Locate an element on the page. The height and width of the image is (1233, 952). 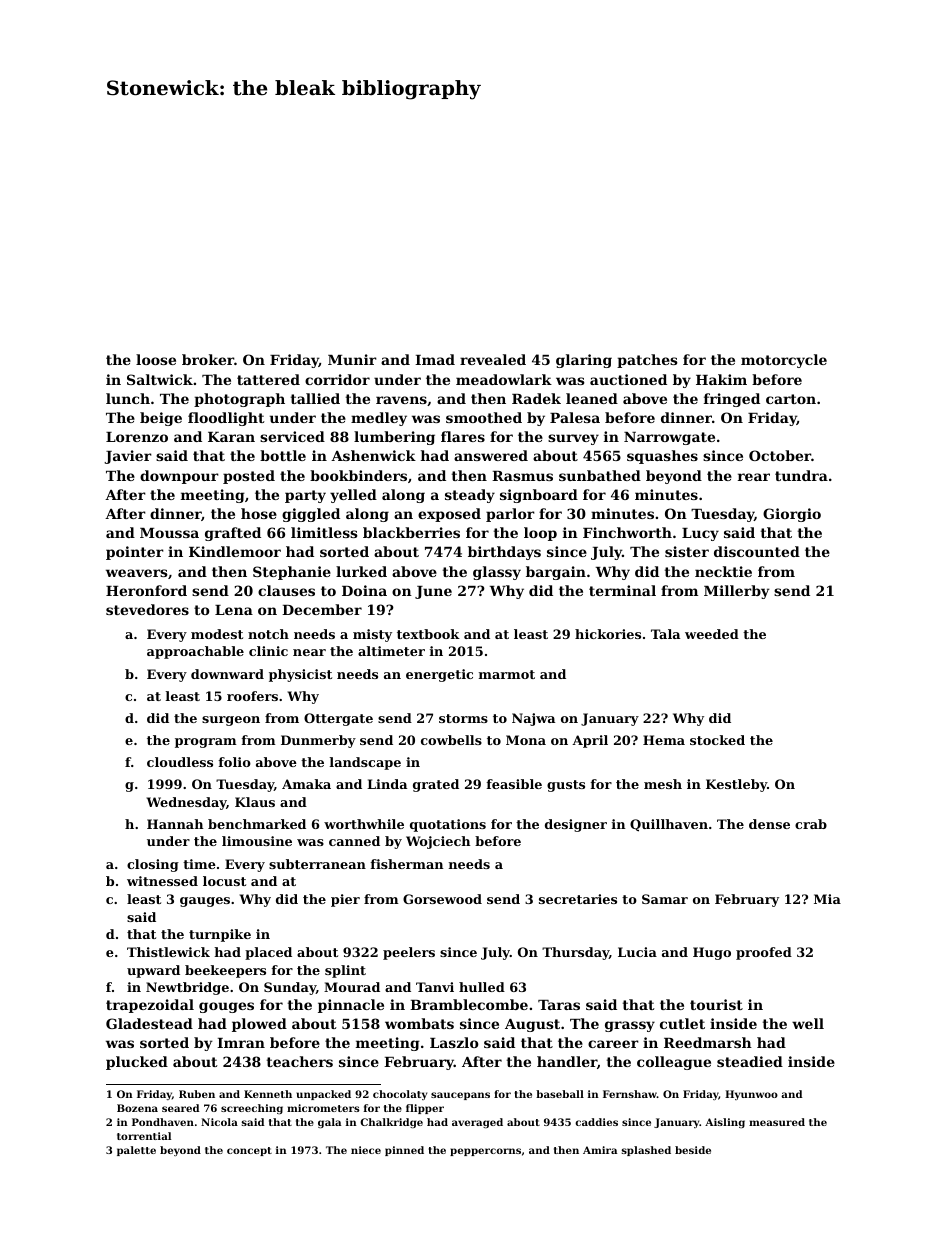
Thursday is located at coordinates (575, 953).
